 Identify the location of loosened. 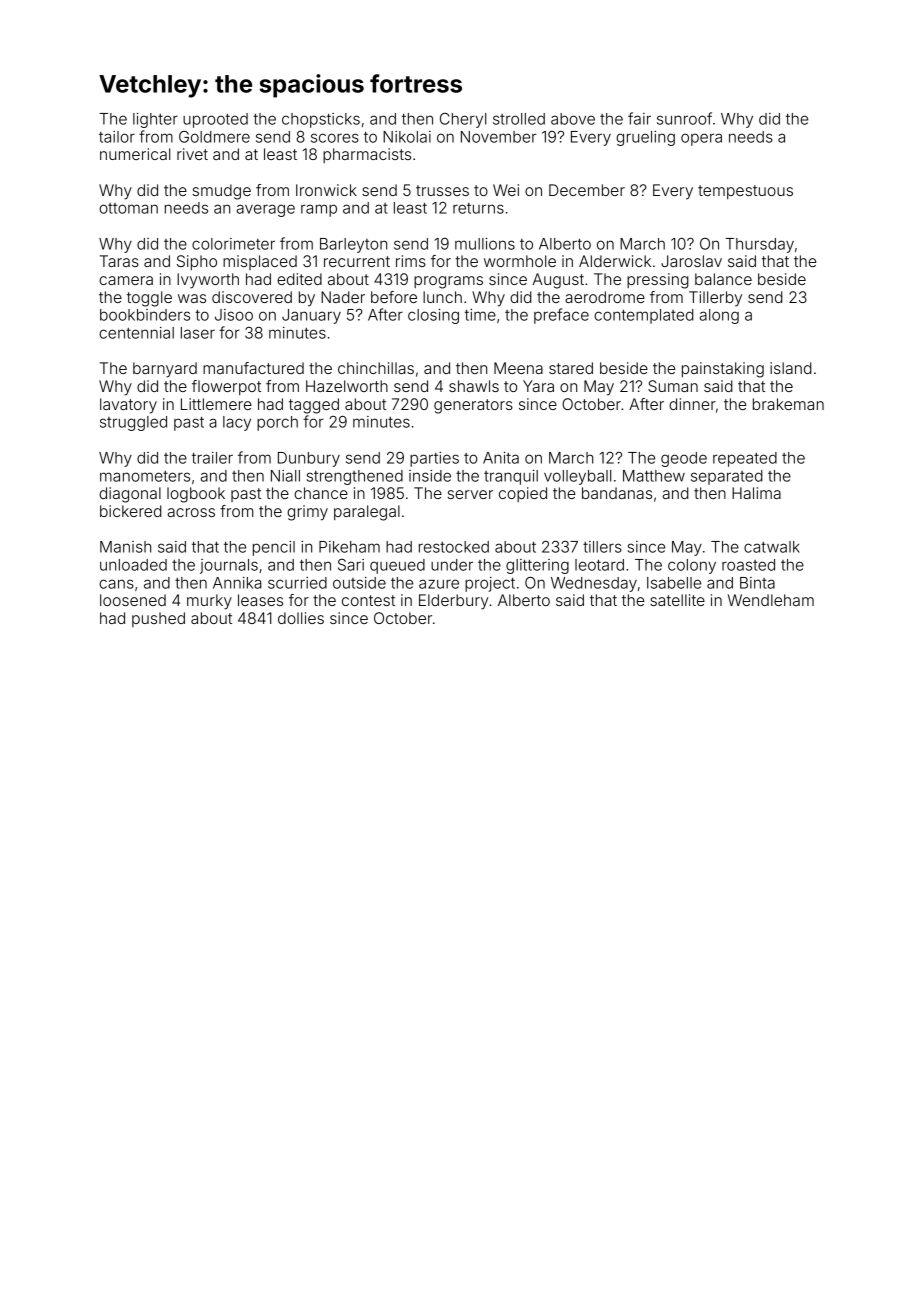
(133, 600).
